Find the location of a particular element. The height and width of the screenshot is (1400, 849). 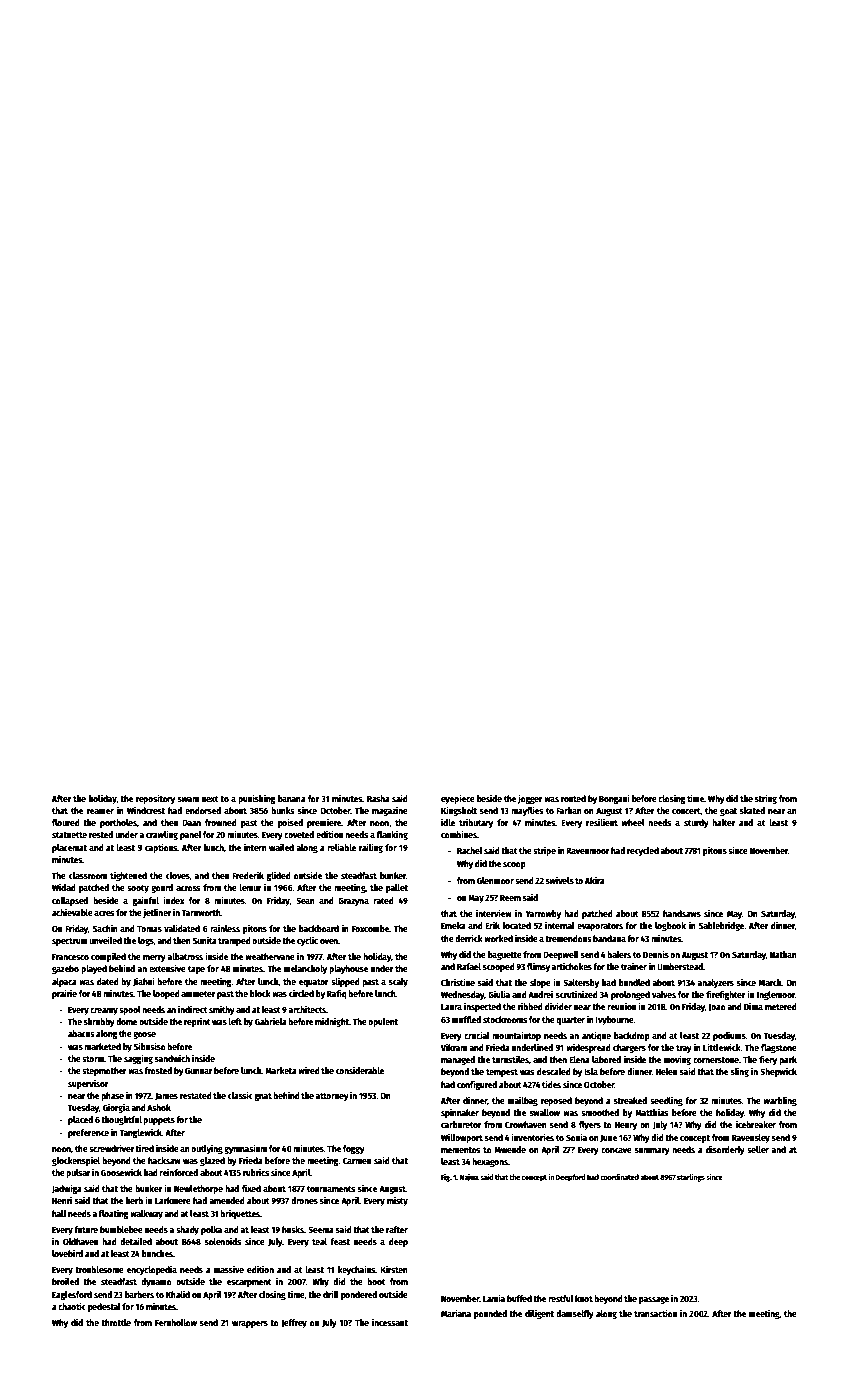

extensive is located at coordinates (167, 968).
